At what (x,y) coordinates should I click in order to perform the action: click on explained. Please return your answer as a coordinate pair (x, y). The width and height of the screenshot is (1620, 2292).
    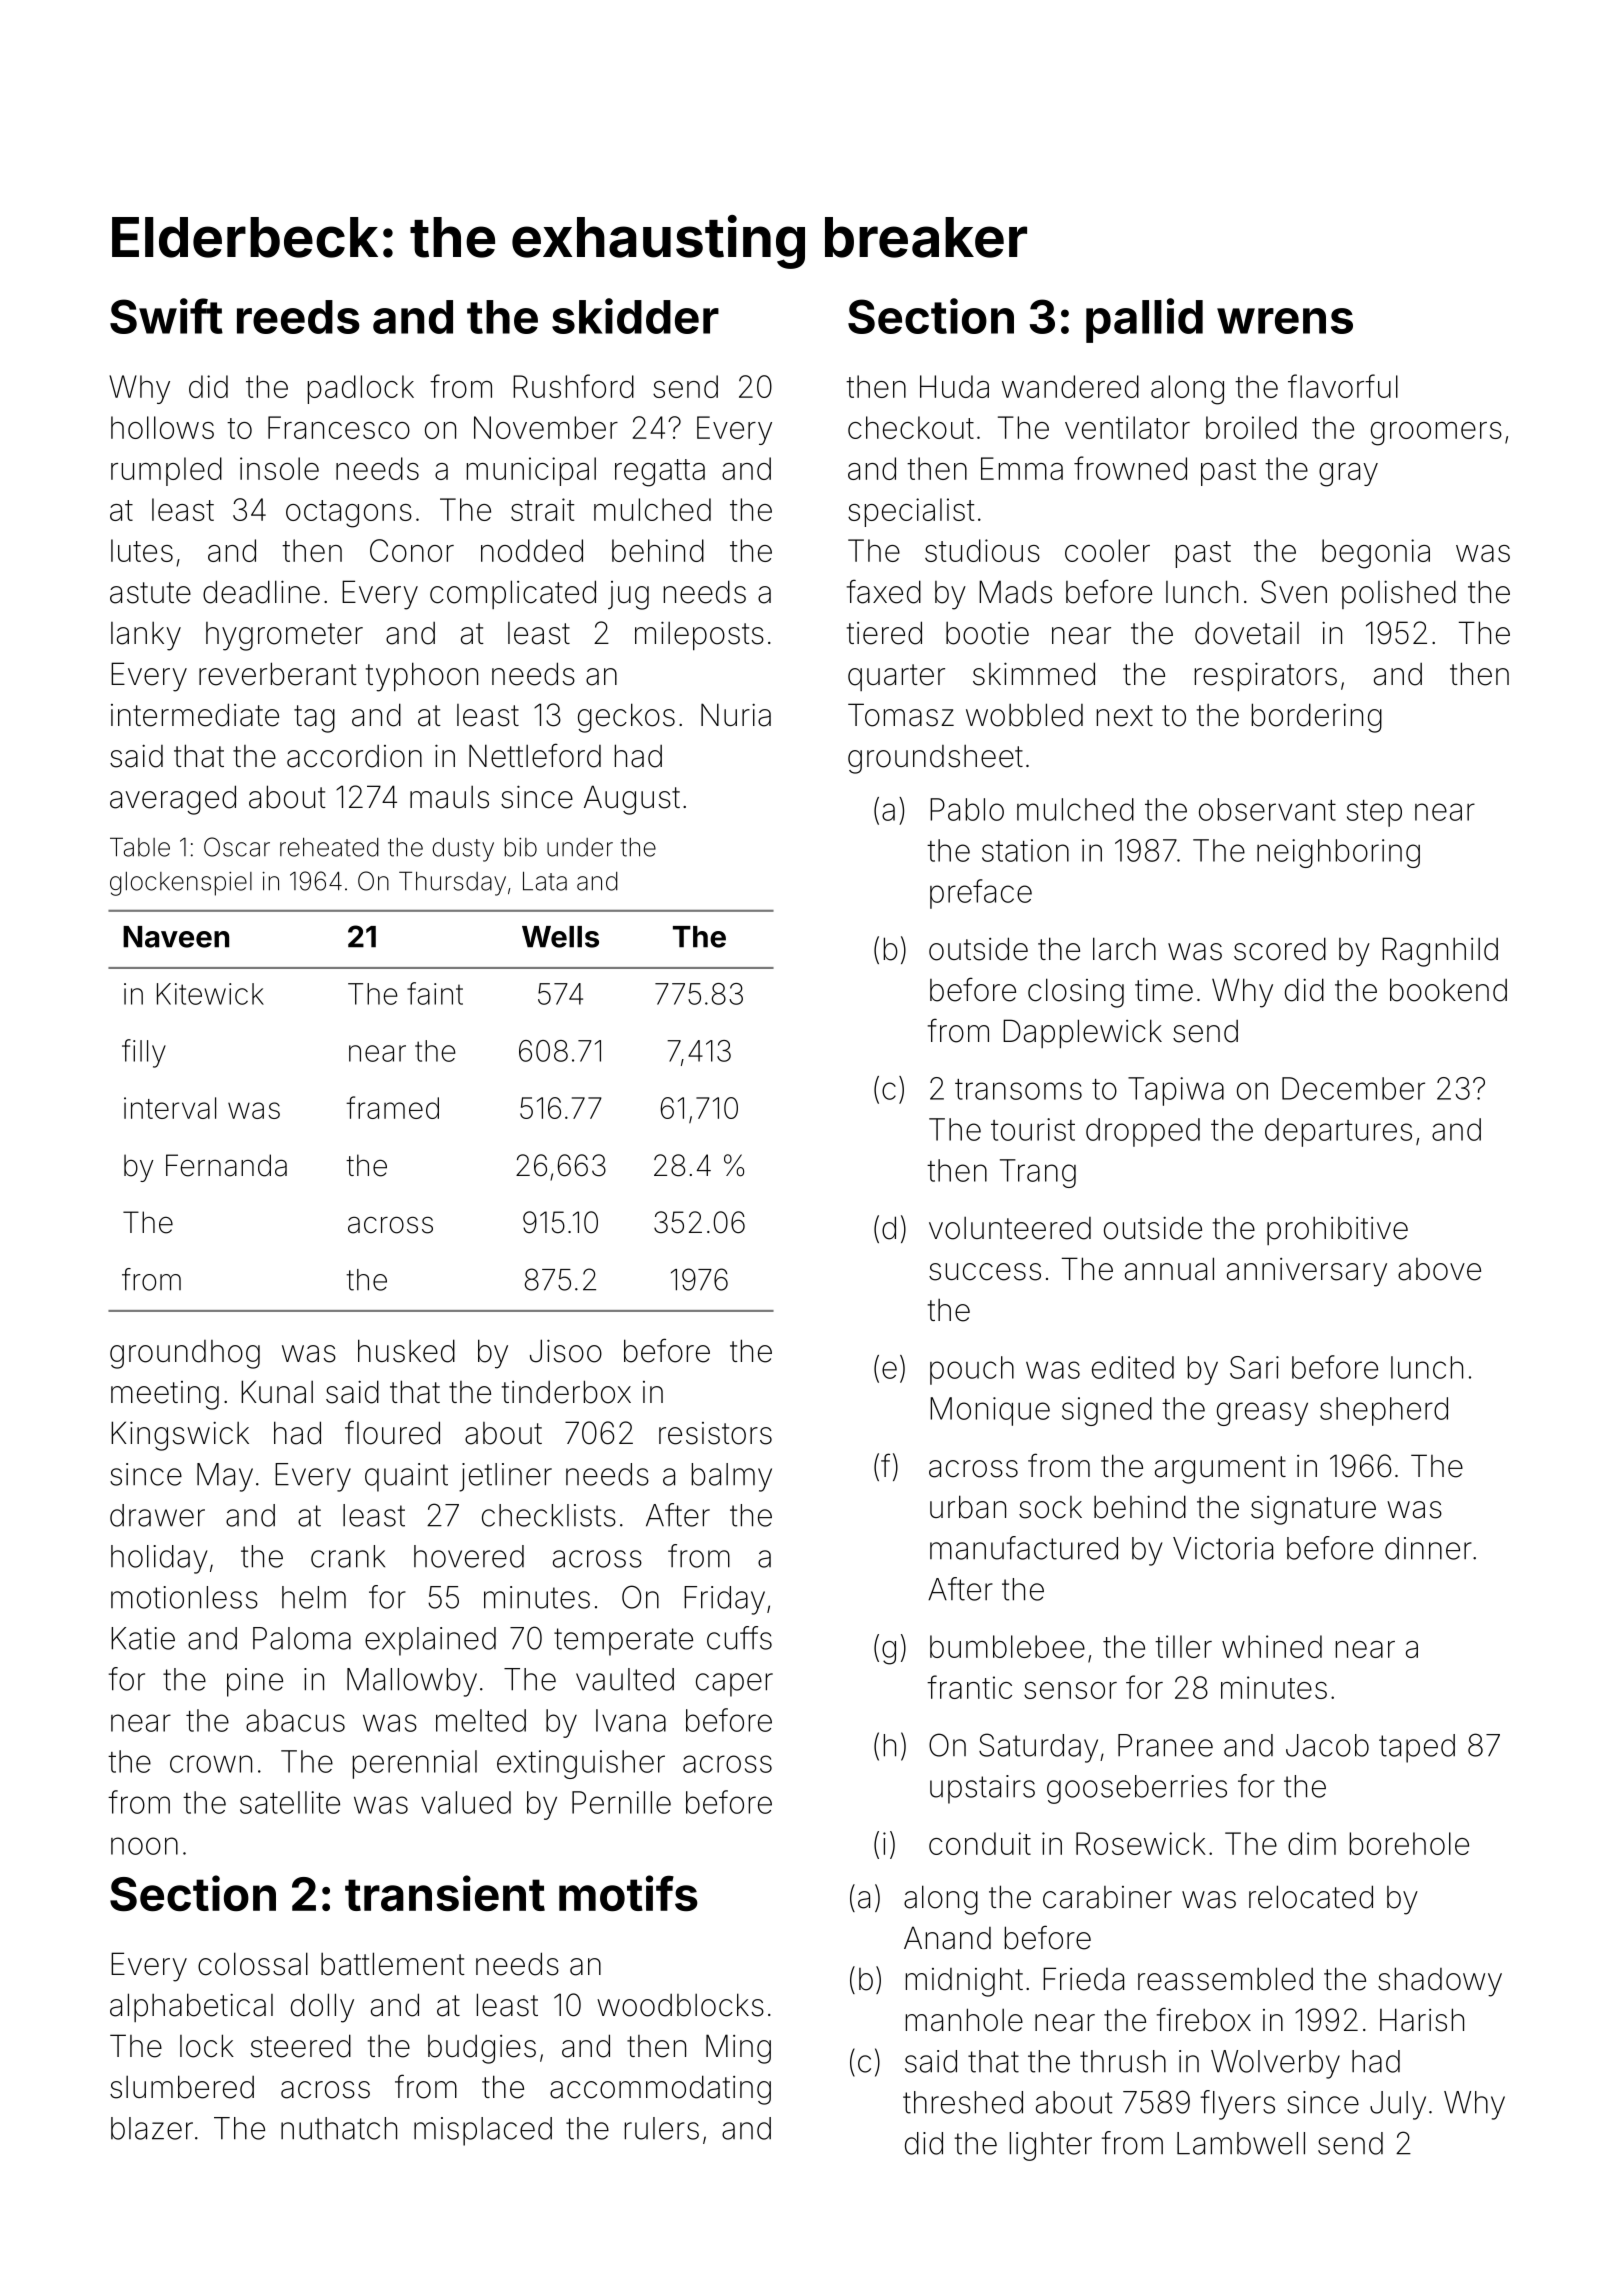
    Looking at the image, I should click on (430, 1641).
